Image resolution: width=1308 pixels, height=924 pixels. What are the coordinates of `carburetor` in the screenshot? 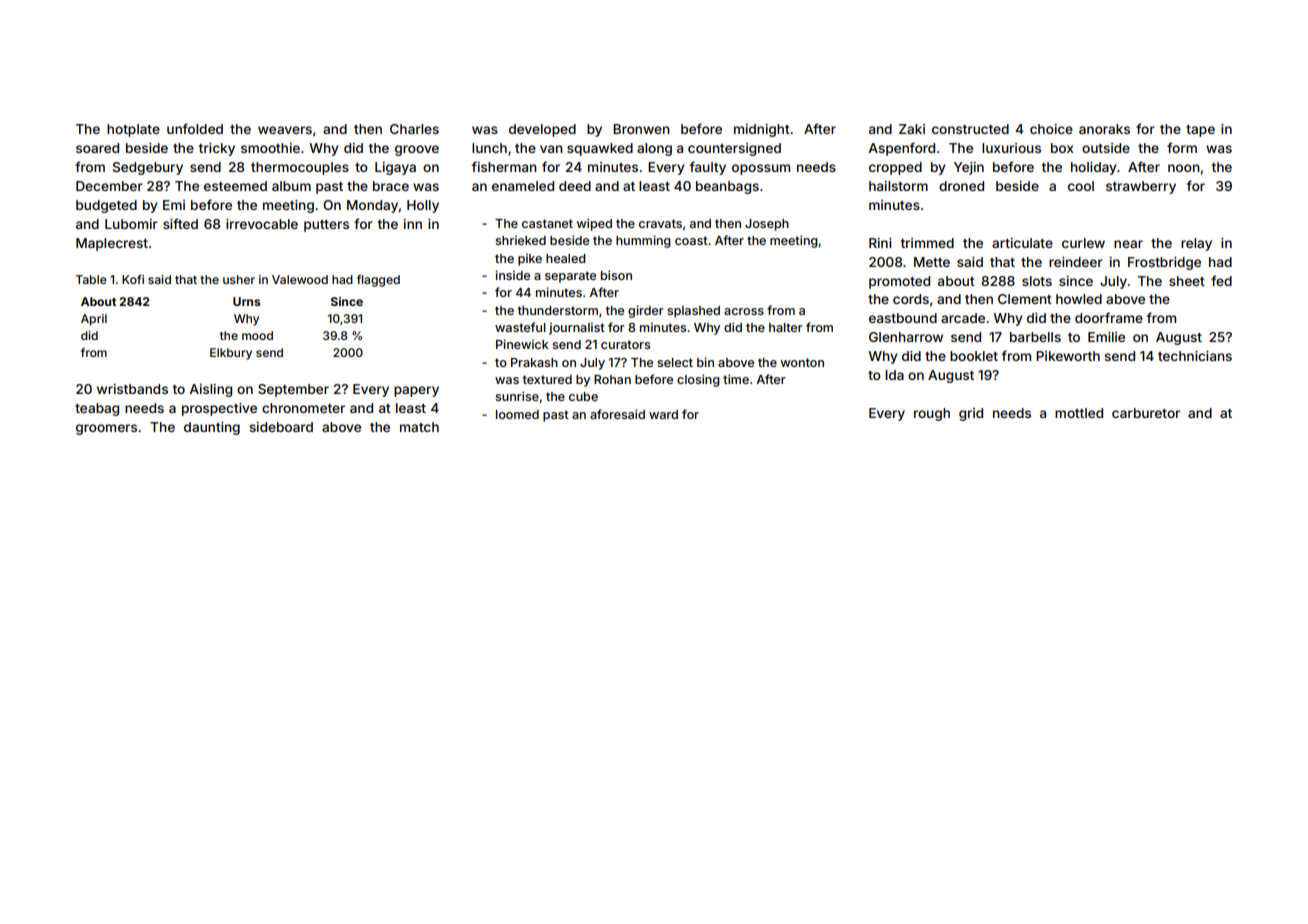 It's located at (1146, 413).
